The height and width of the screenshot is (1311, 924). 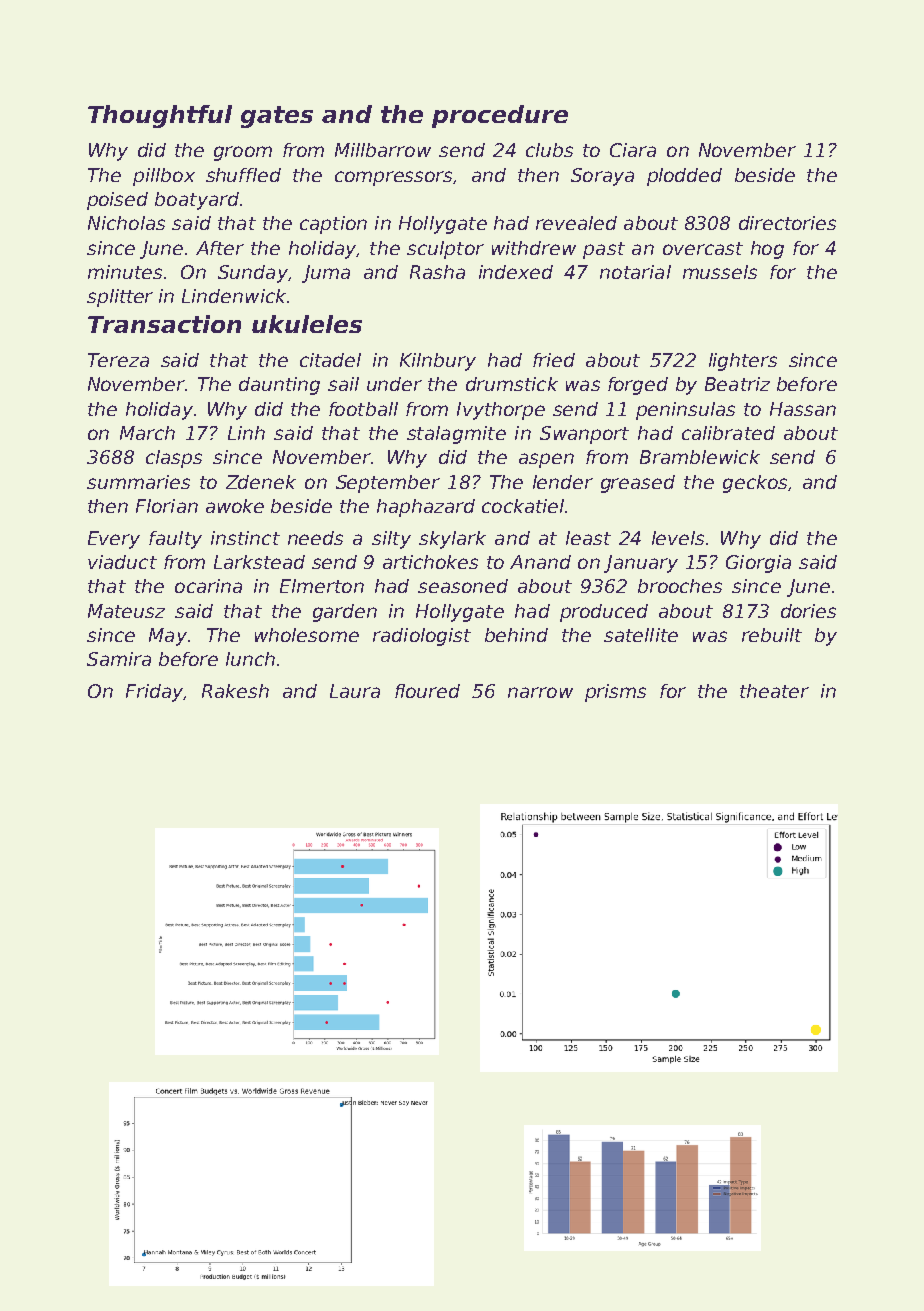 What do you see at coordinates (427, 691) in the screenshot?
I see `floured` at bounding box center [427, 691].
